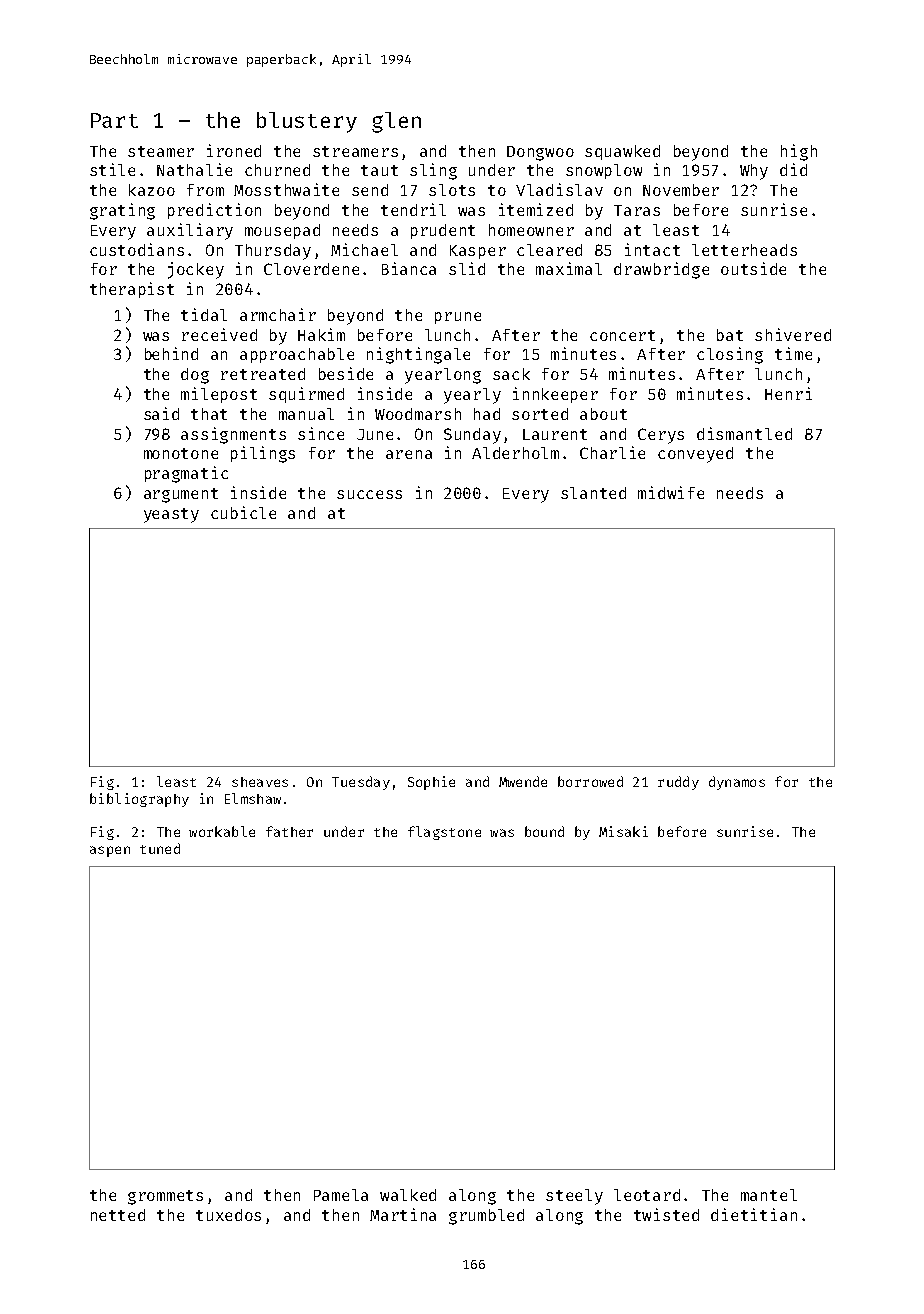  I want to click on steely, so click(574, 1197).
